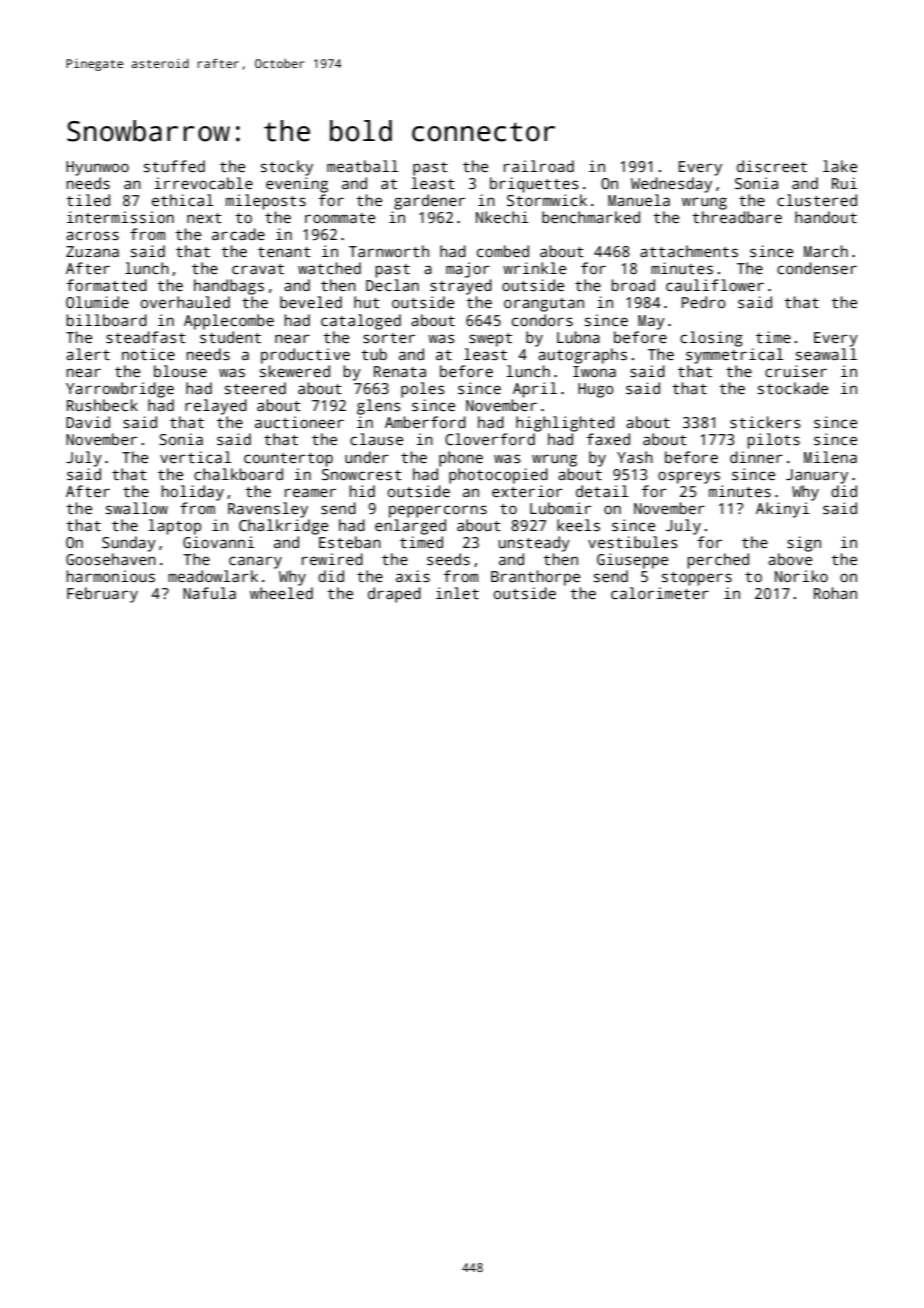  I want to click on strayed, so click(461, 287).
